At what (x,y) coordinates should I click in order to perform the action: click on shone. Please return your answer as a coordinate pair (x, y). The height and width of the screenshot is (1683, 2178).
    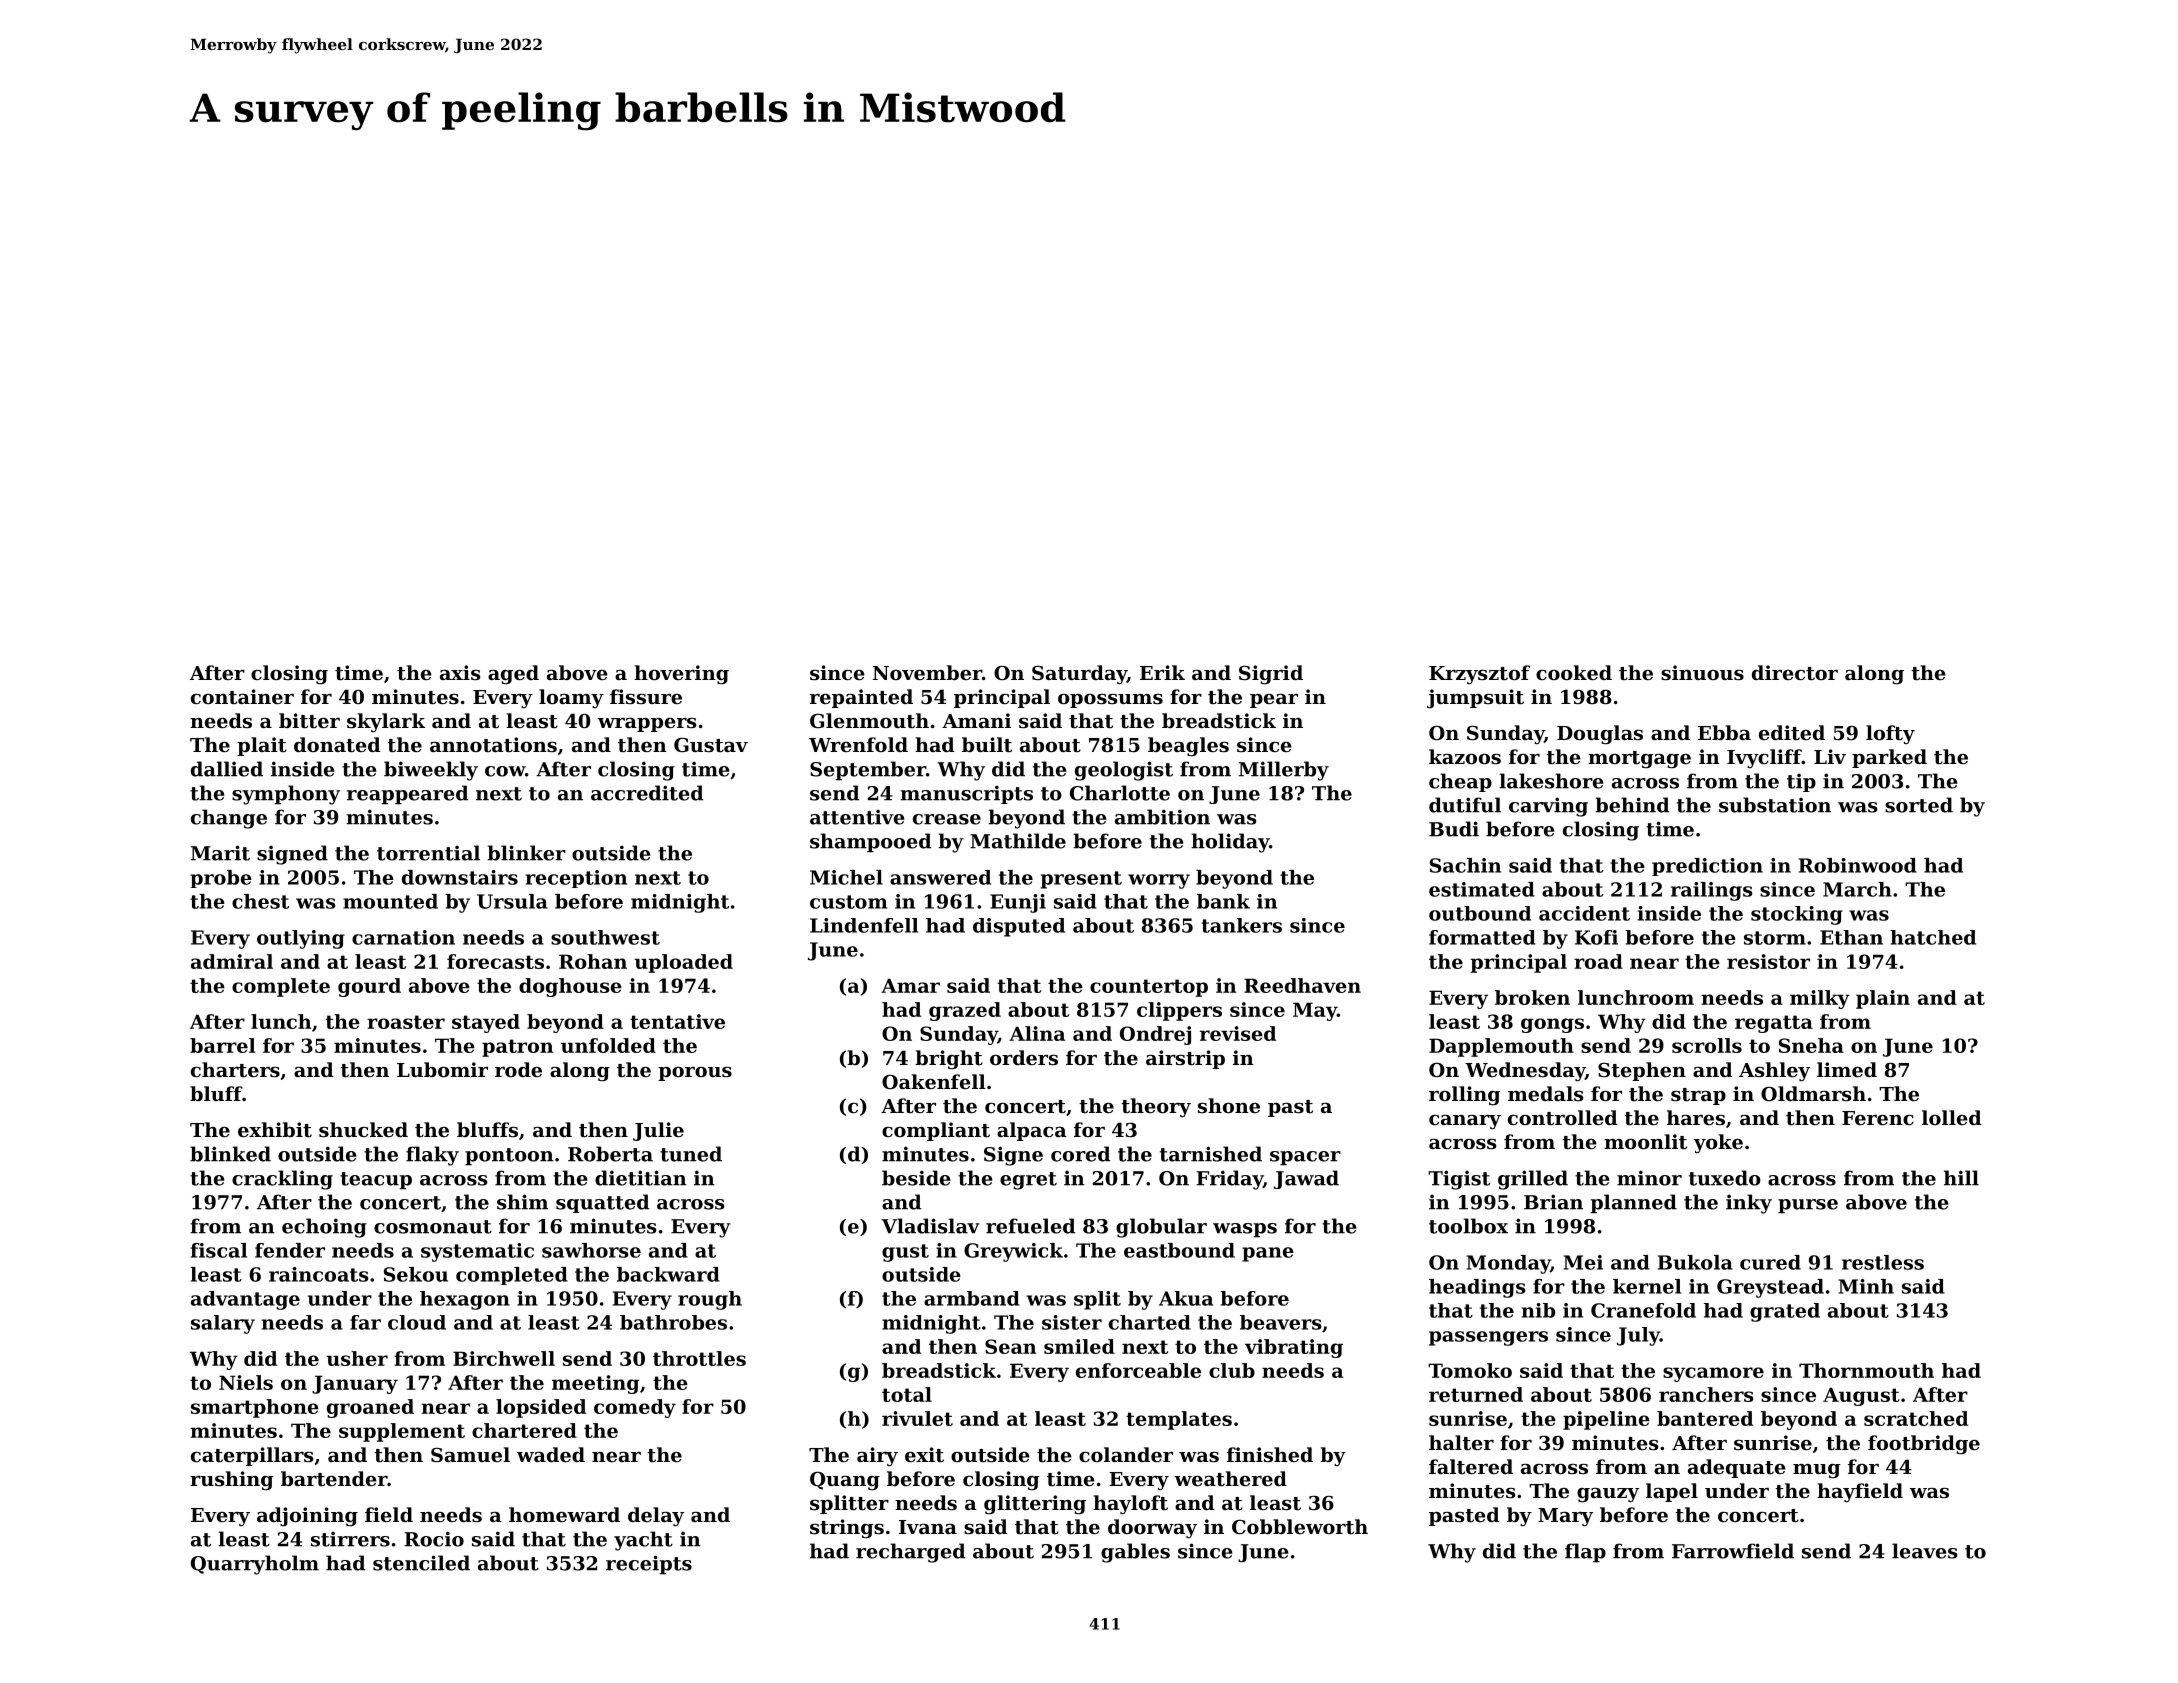
    Looking at the image, I should click on (1229, 1105).
